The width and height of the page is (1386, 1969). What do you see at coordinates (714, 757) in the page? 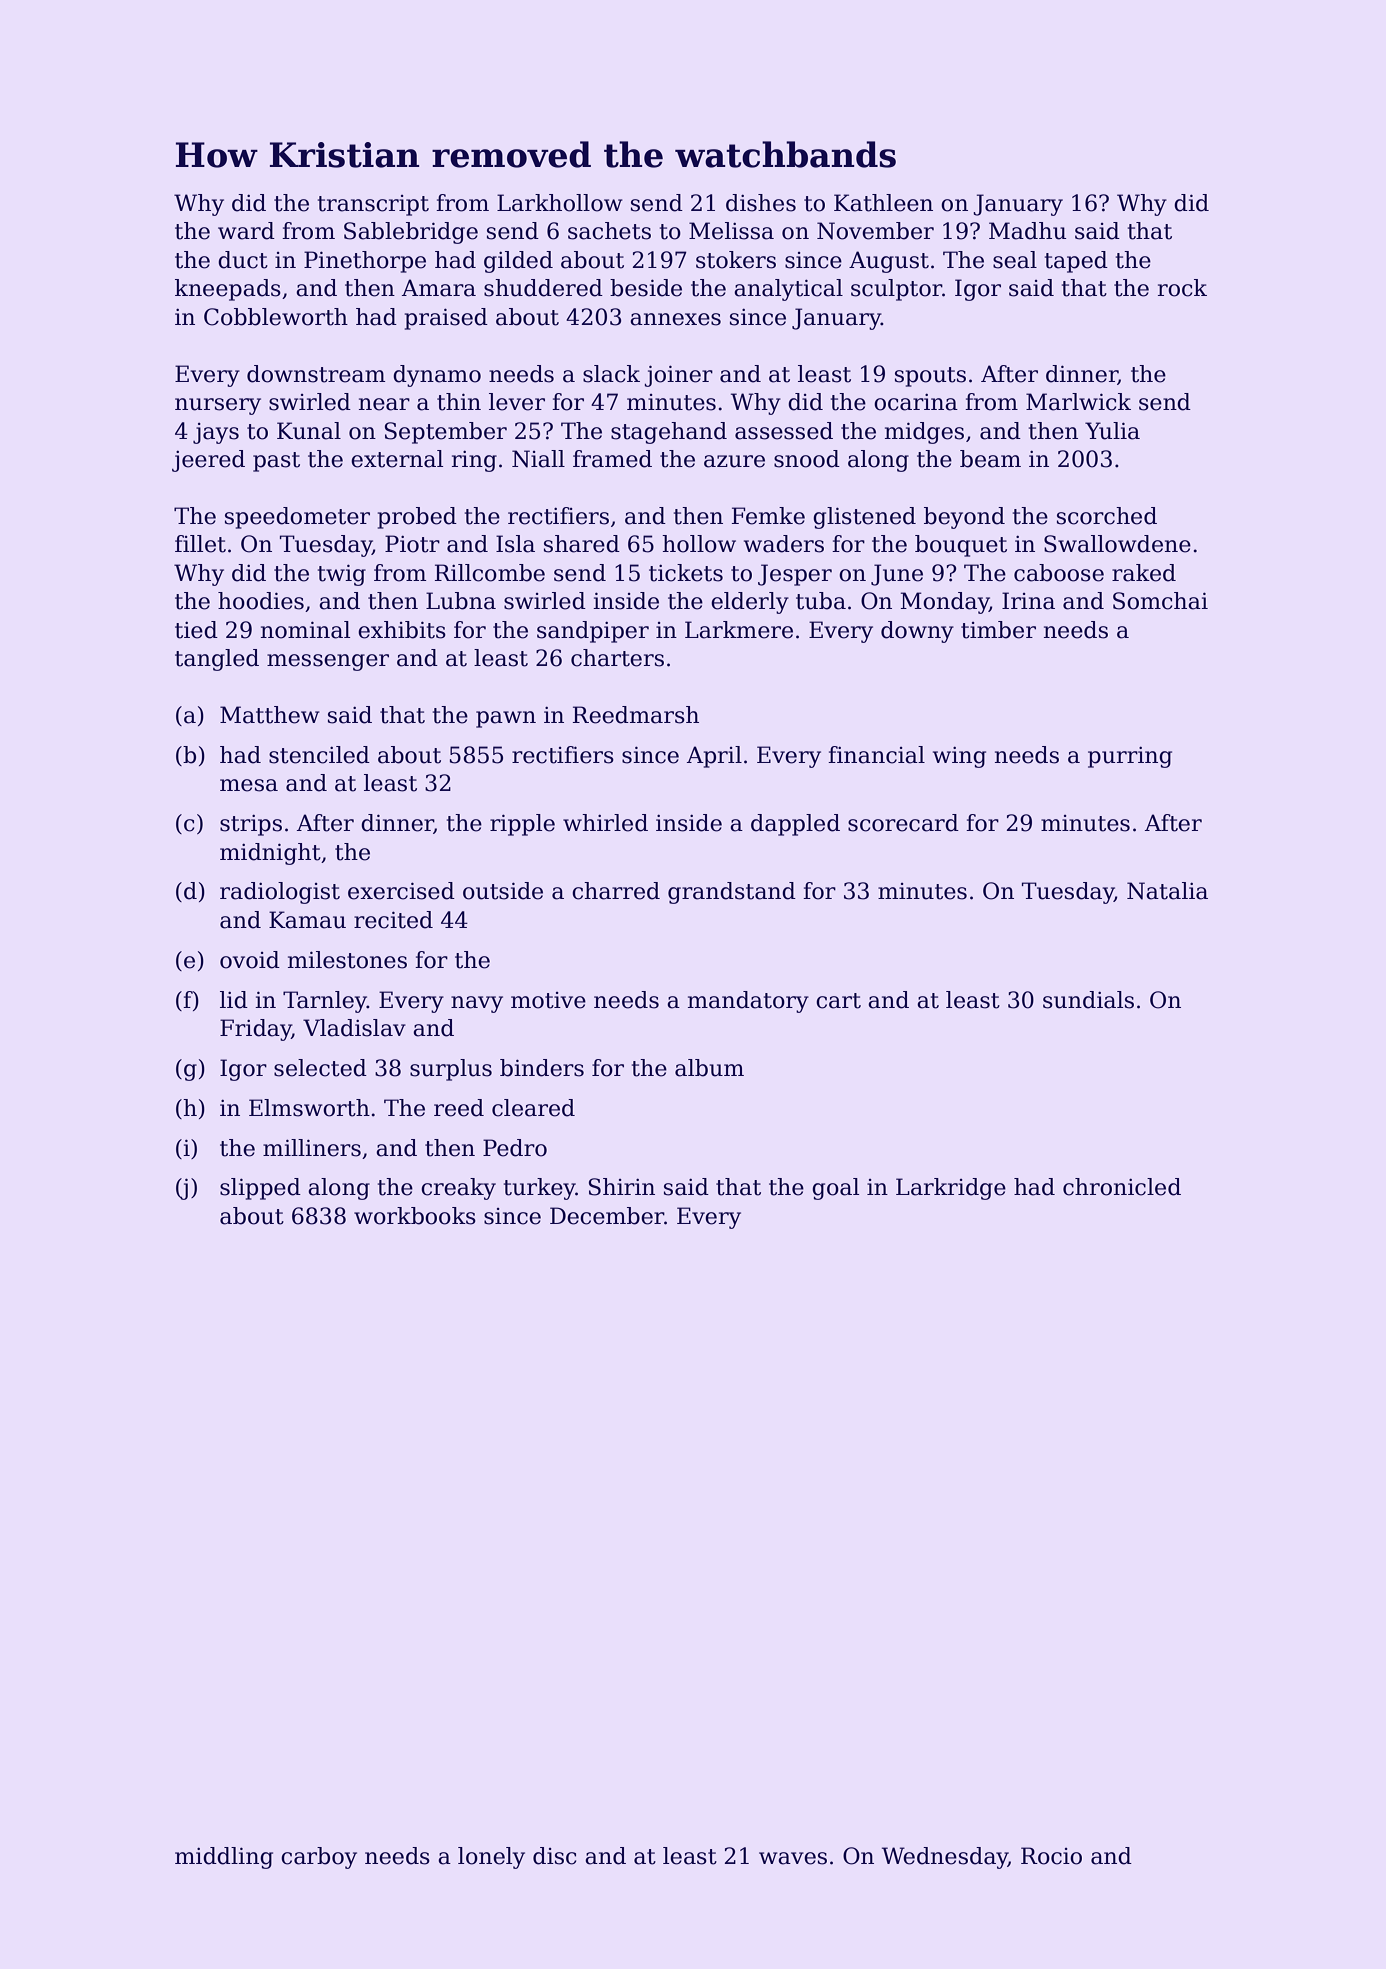
I see `April` at bounding box center [714, 757].
